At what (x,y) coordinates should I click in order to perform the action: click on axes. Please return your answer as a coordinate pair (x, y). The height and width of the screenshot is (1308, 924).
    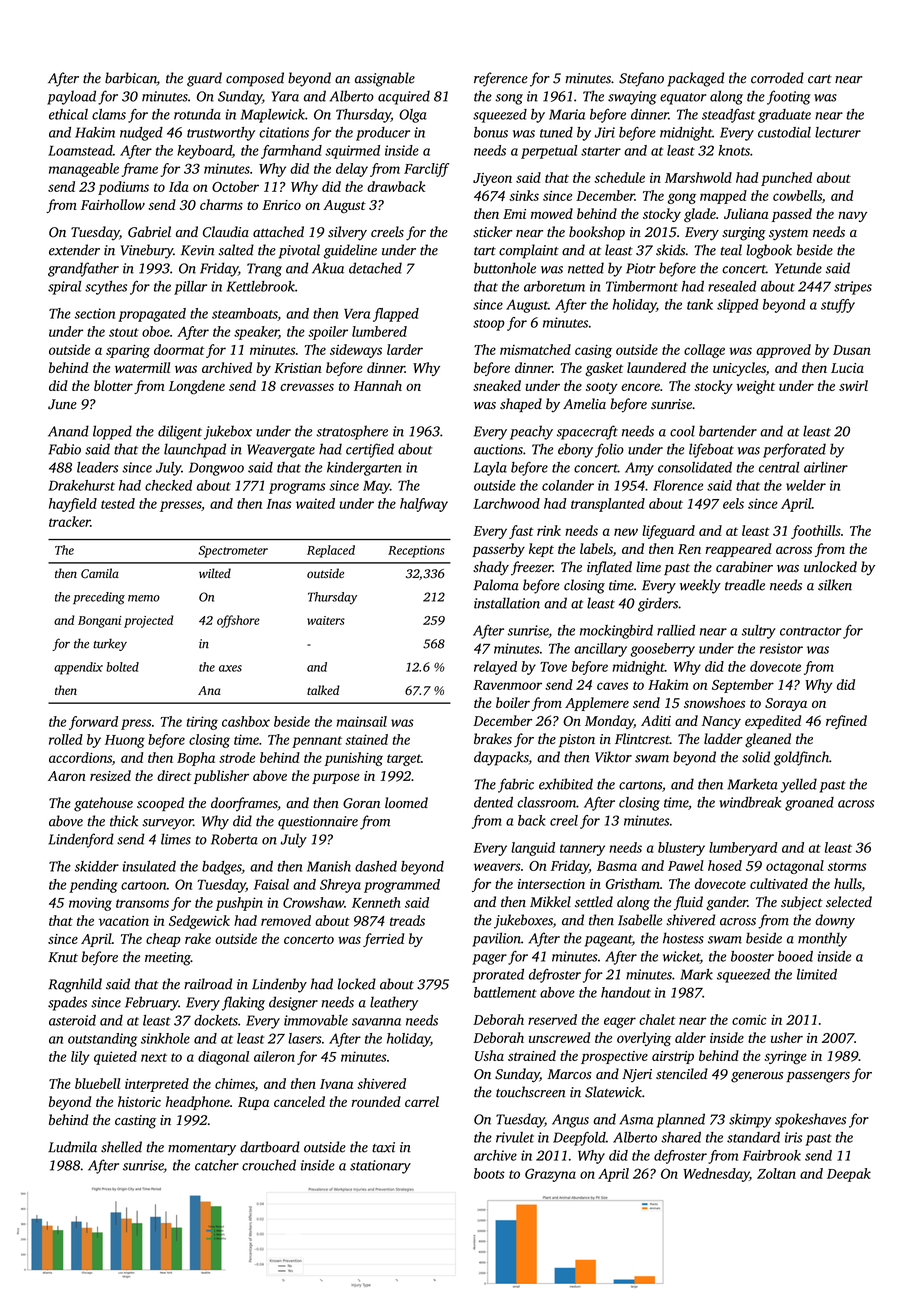
    Looking at the image, I should click on (230, 668).
